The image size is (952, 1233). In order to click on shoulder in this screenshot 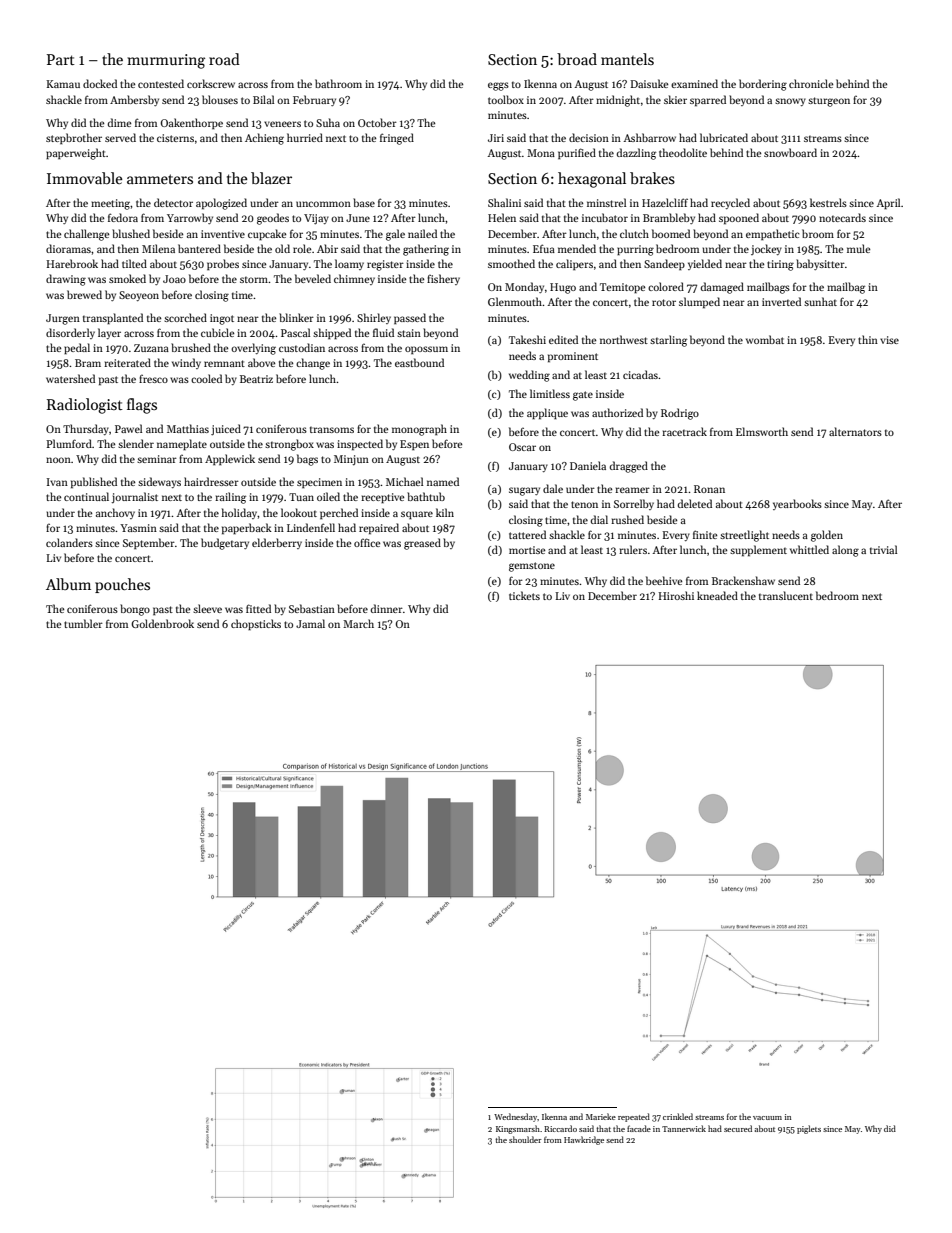, I will do `click(525, 1139)`.
